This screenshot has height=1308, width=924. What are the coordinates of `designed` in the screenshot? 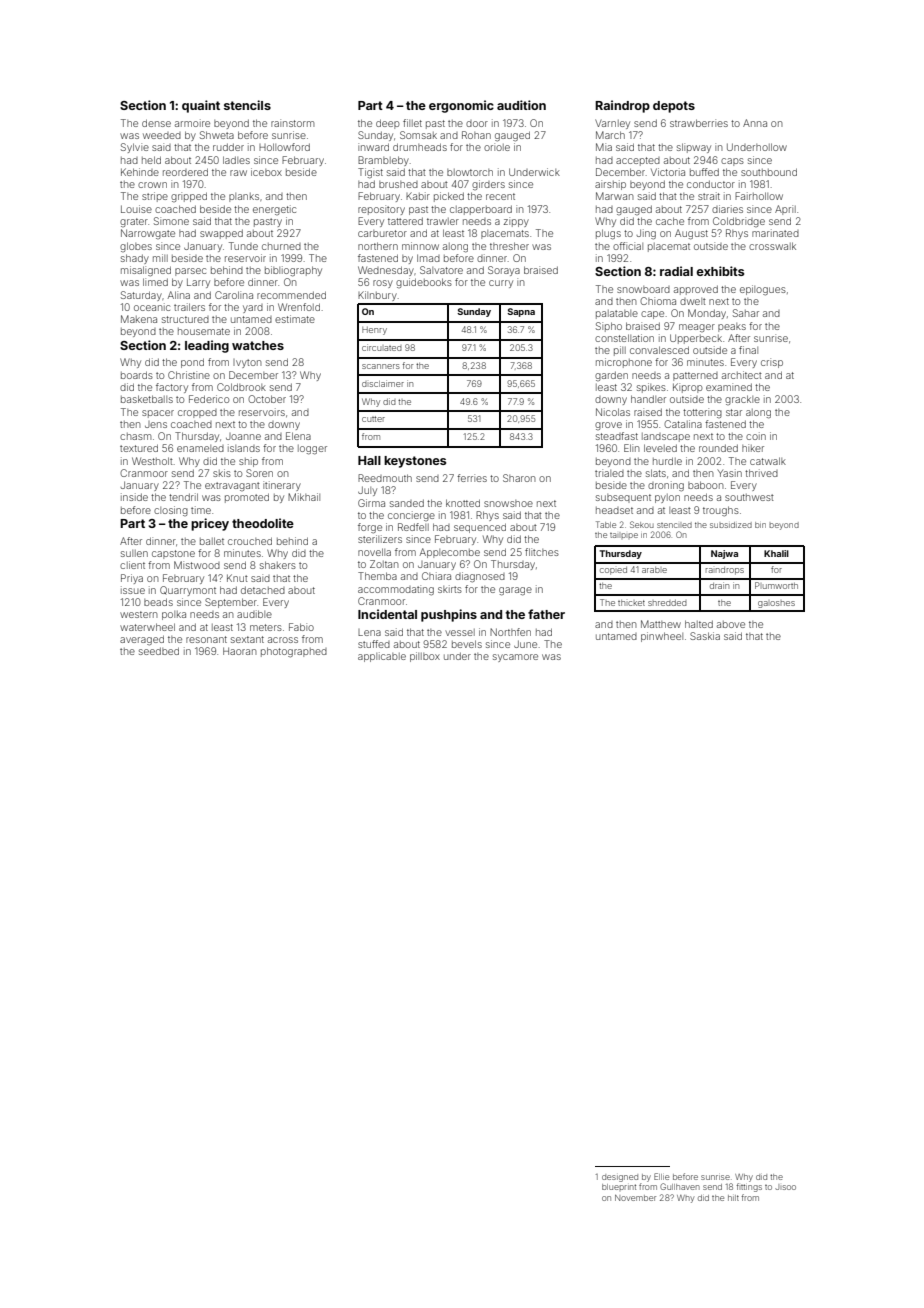 It's located at (620, 1178).
